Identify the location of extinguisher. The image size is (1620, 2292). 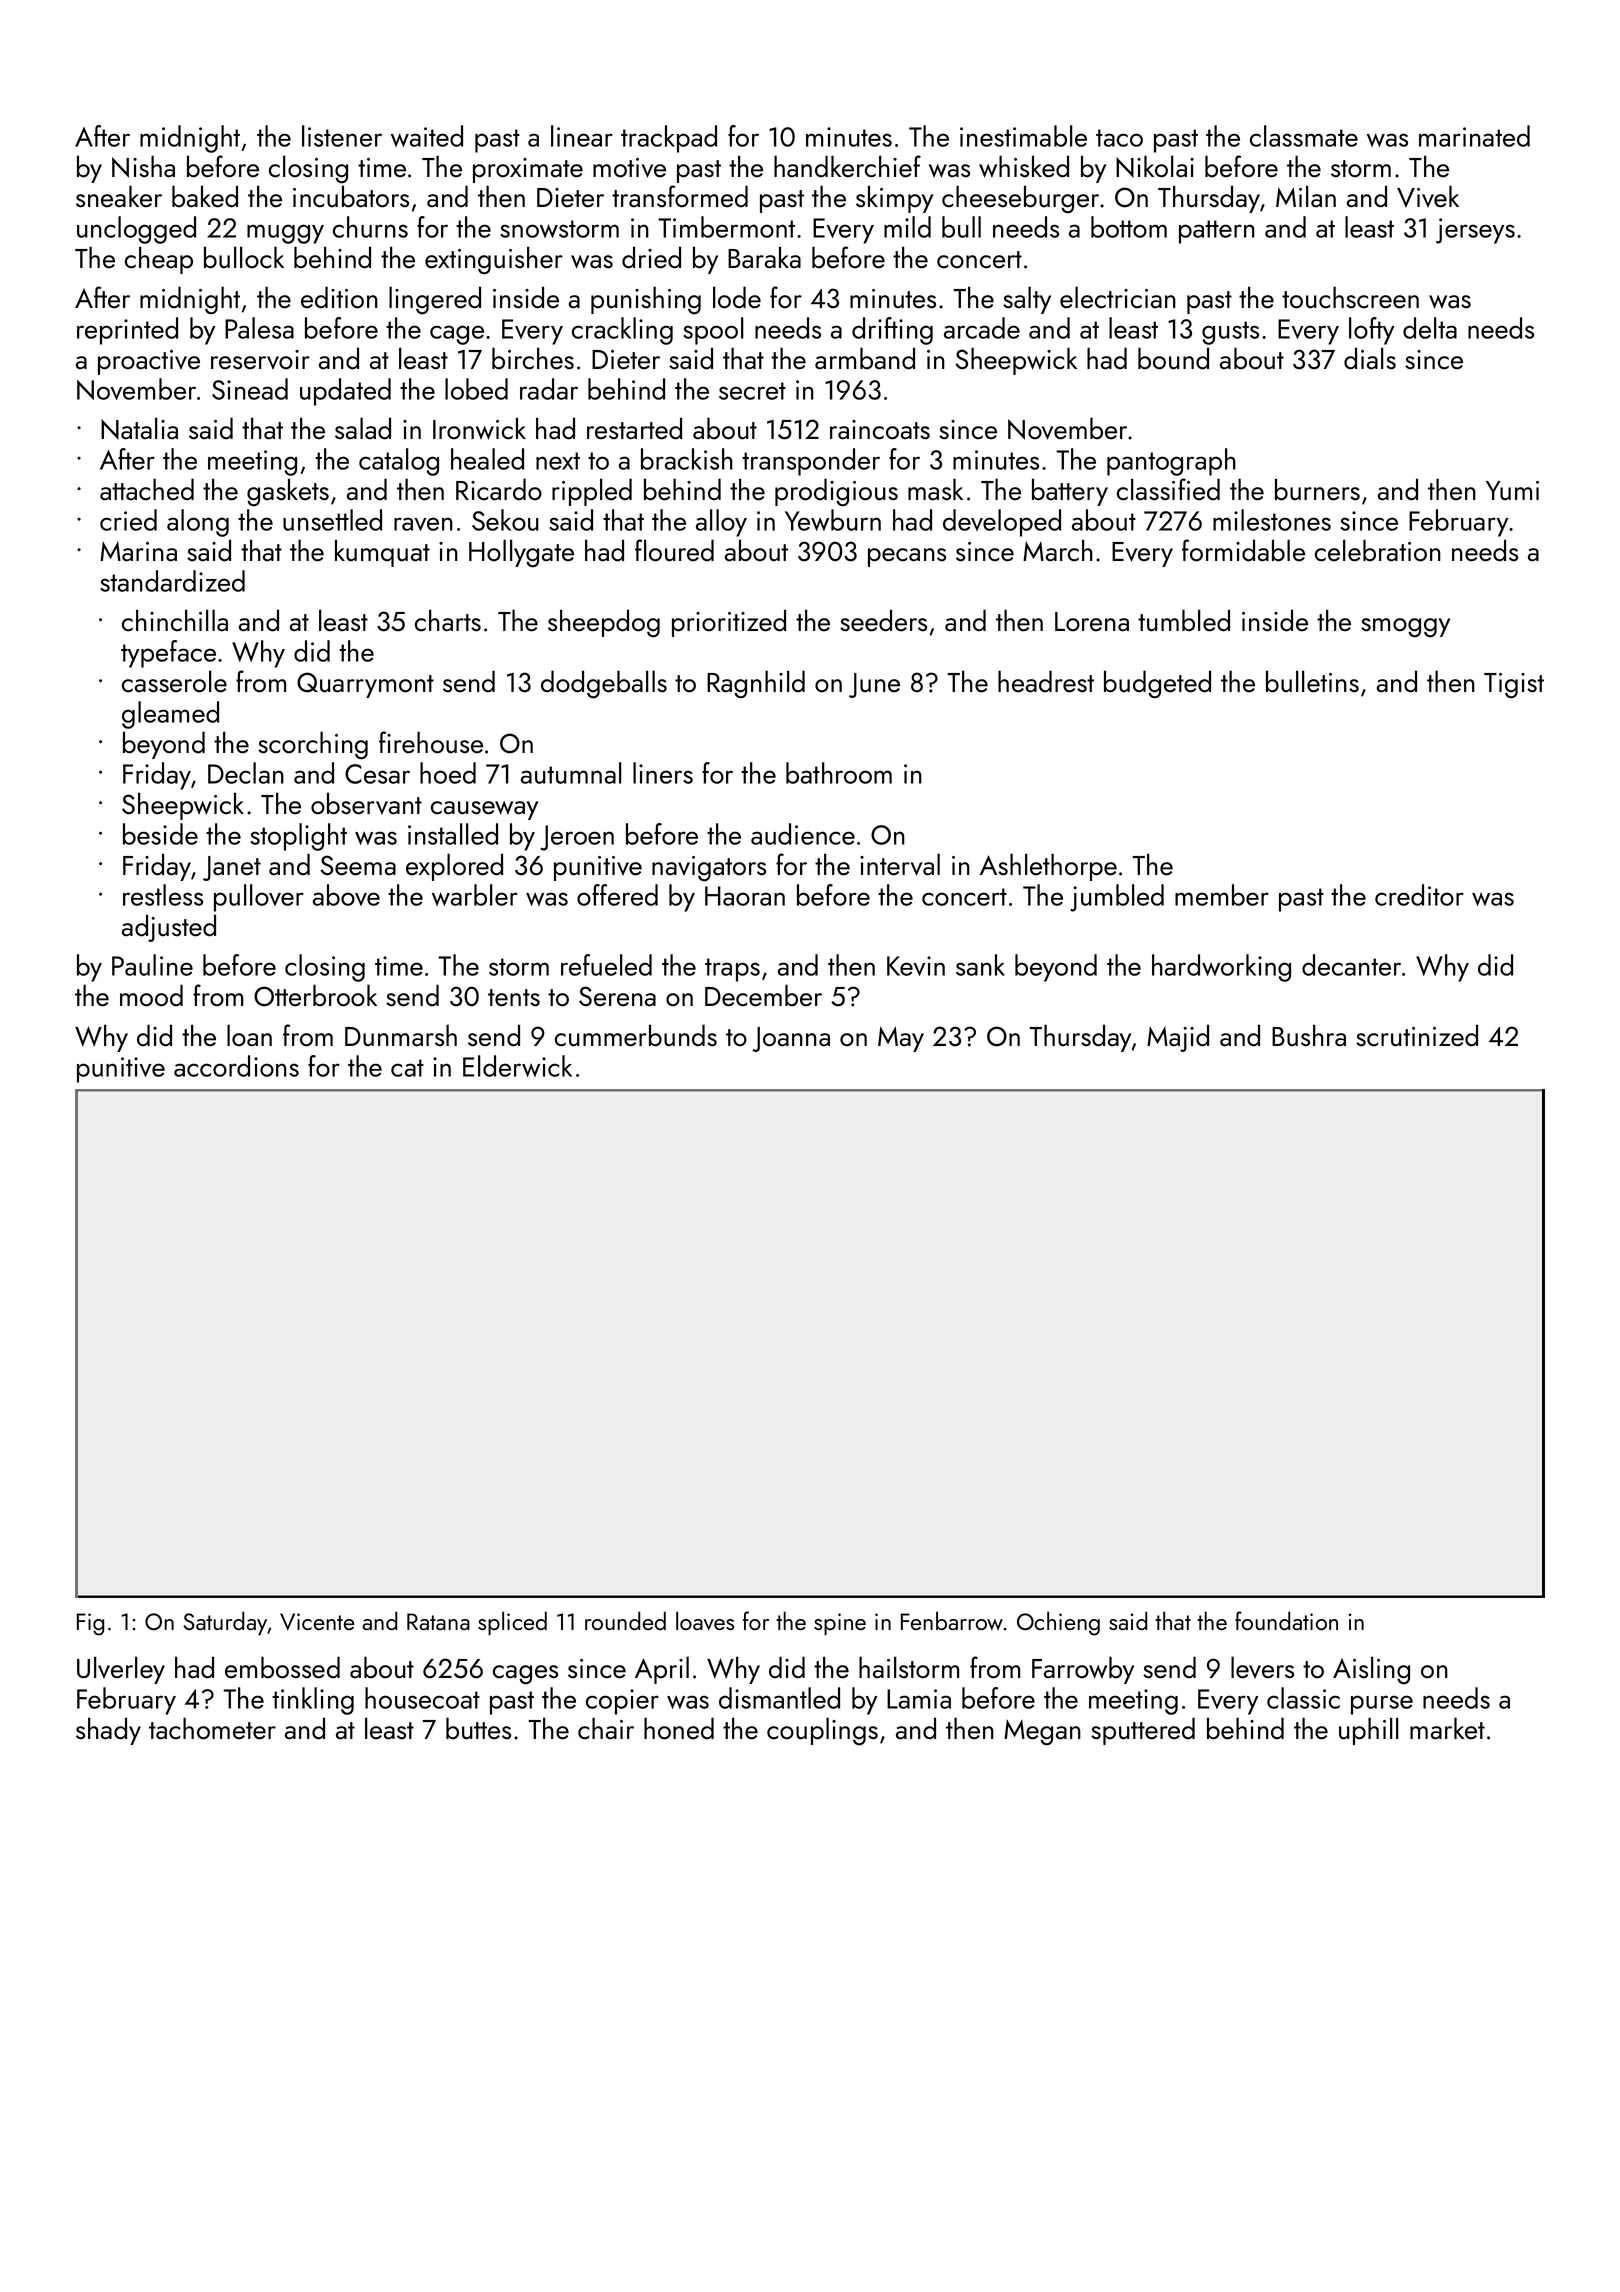
(494, 260).
